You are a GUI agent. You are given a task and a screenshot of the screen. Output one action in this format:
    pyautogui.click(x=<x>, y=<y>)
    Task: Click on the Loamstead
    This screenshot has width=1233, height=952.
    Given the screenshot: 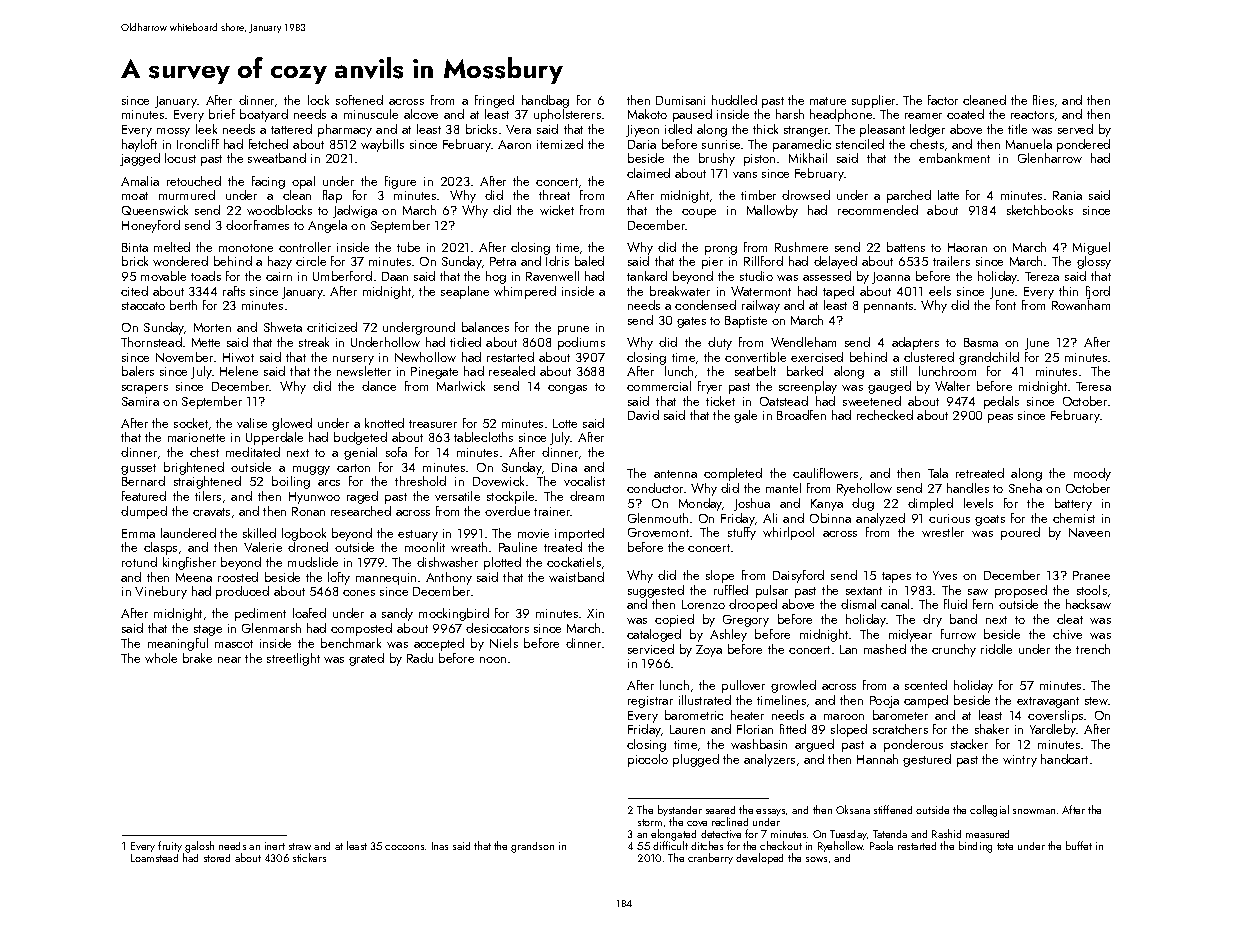 What is the action you would take?
    pyautogui.click(x=154, y=858)
